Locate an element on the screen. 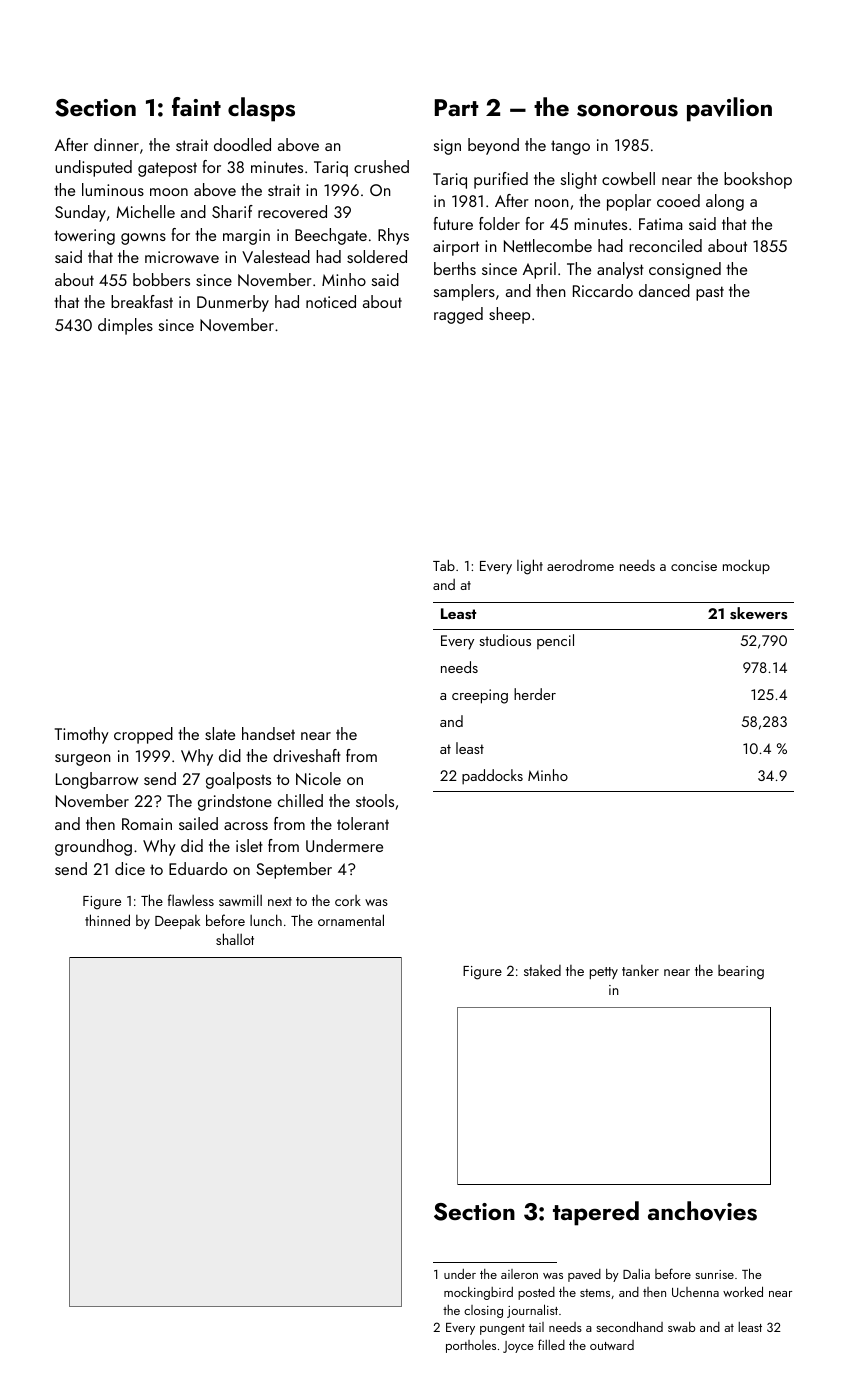  shallot is located at coordinates (235, 939).
